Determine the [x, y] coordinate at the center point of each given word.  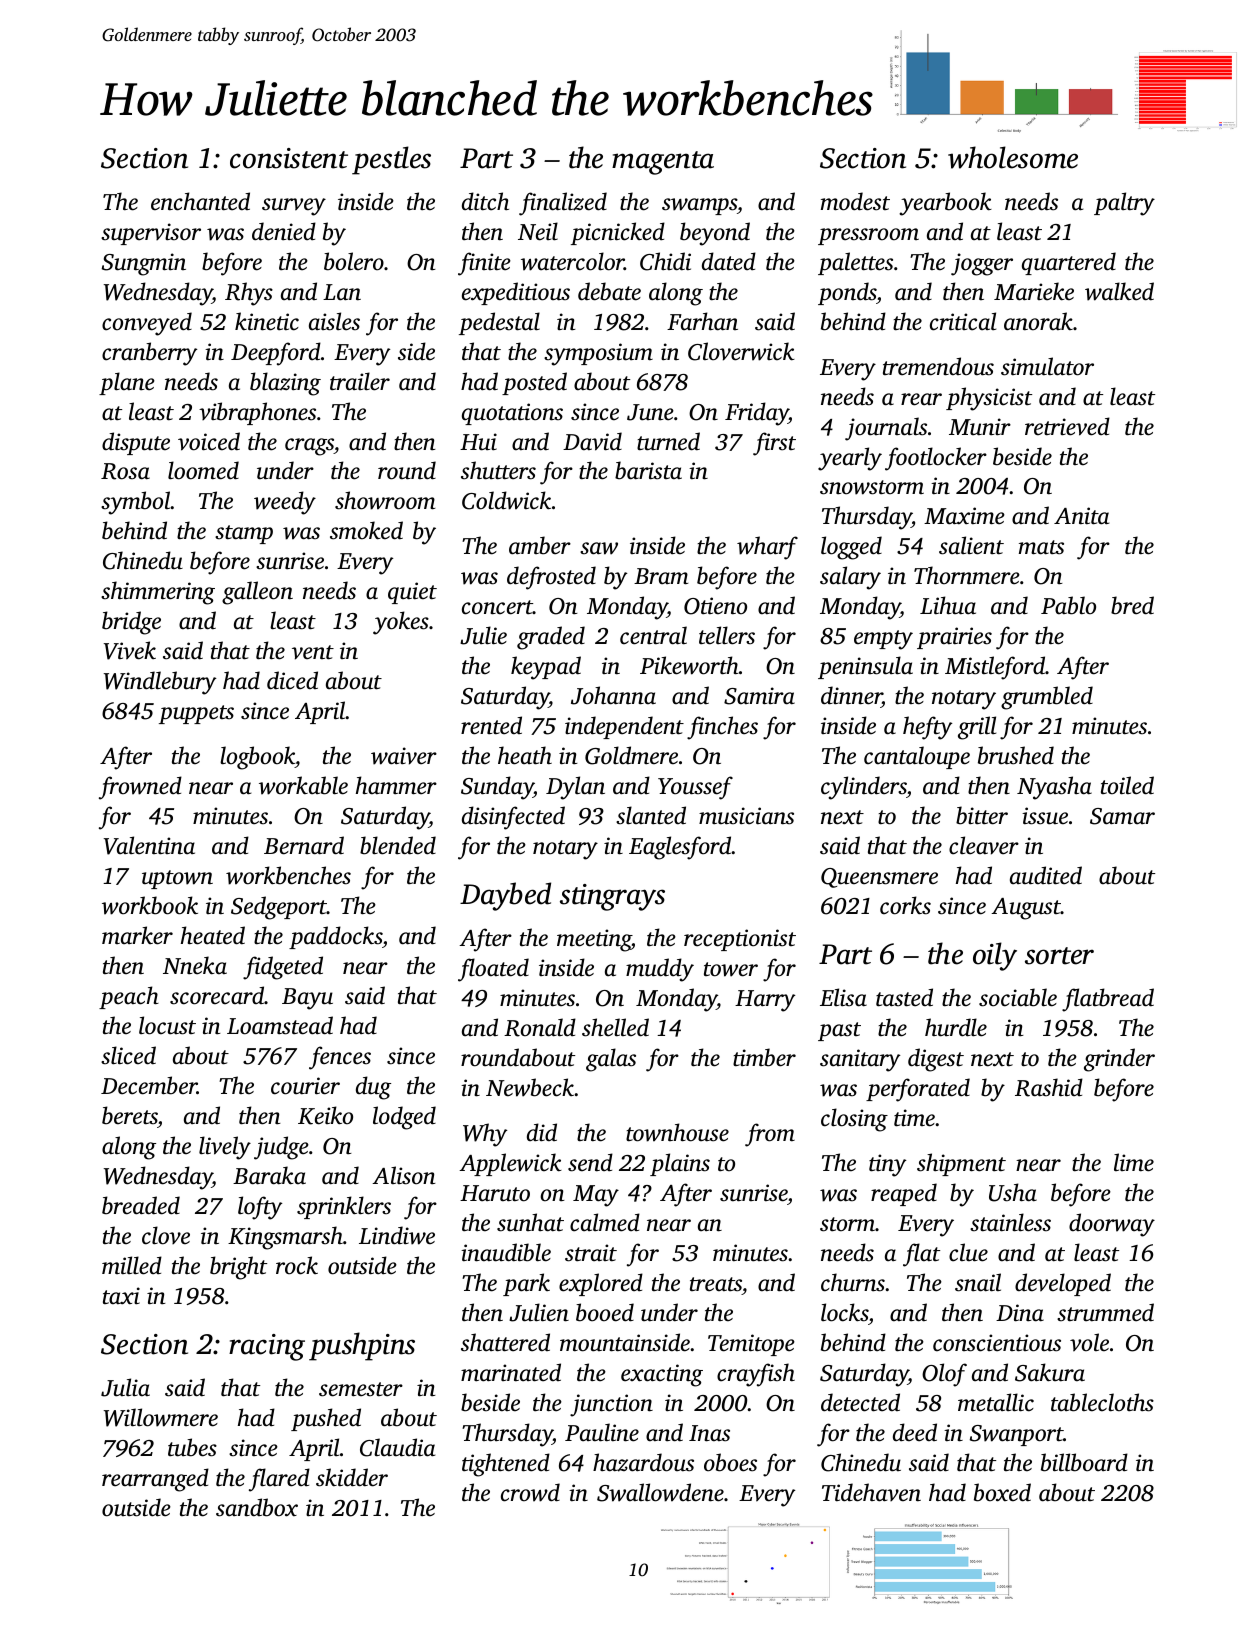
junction [611, 1405]
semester [361, 1389]
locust [167, 1025]
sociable [1018, 997]
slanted [651, 815]
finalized [563, 204]
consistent [289, 158]
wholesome [1013, 157]
